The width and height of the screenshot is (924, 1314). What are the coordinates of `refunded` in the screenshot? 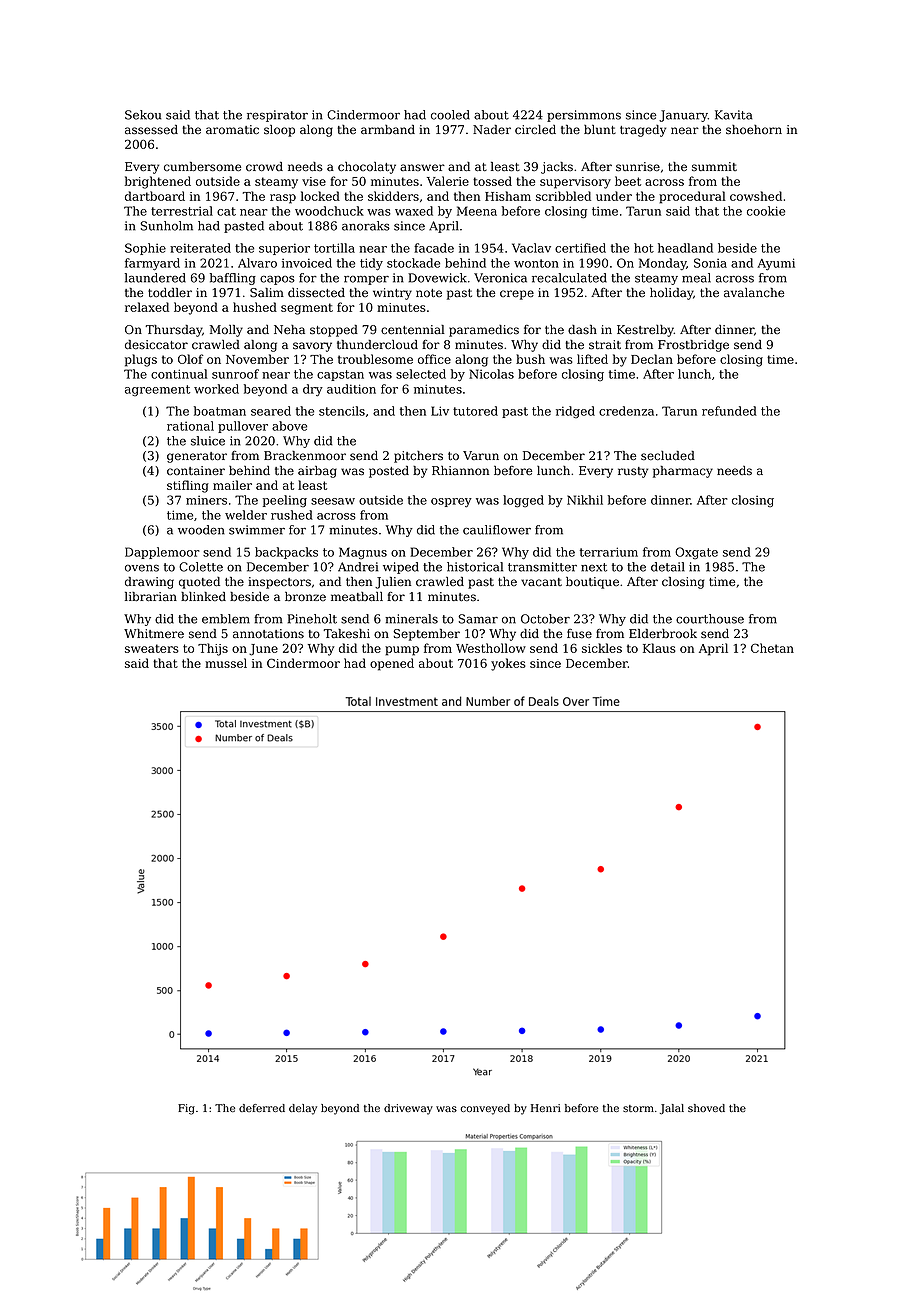 It's located at (729, 411).
